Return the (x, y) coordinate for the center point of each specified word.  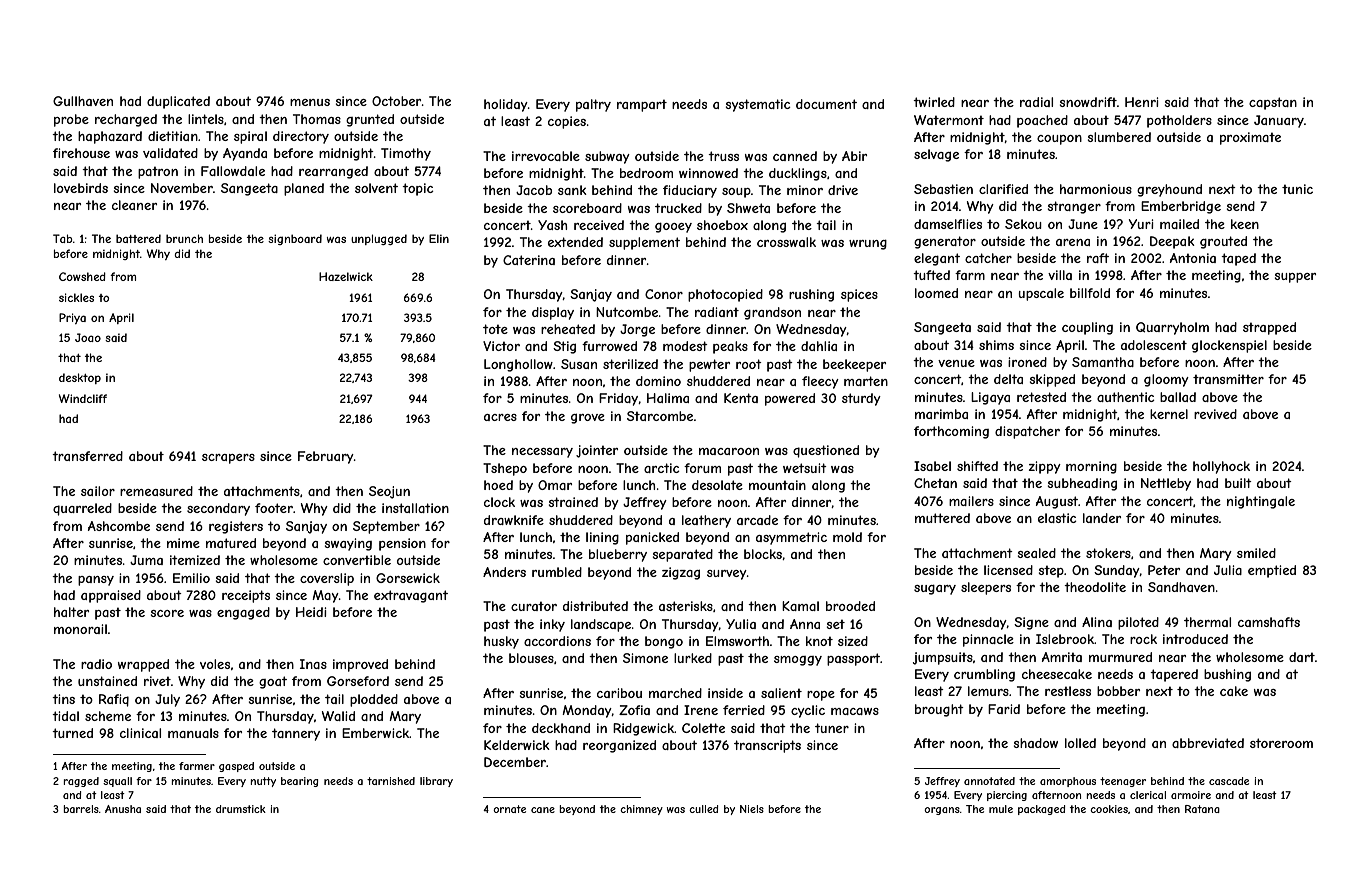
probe (71, 120)
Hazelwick (346, 276)
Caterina (529, 260)
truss (723, 156)
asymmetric (791, 538)
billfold (1090, 293)
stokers (1108, 553)
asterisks (686, 606)
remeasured (156, 491)
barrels (81, 809)
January (1279, 121)
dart (1302, 657)
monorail (80, 629)
